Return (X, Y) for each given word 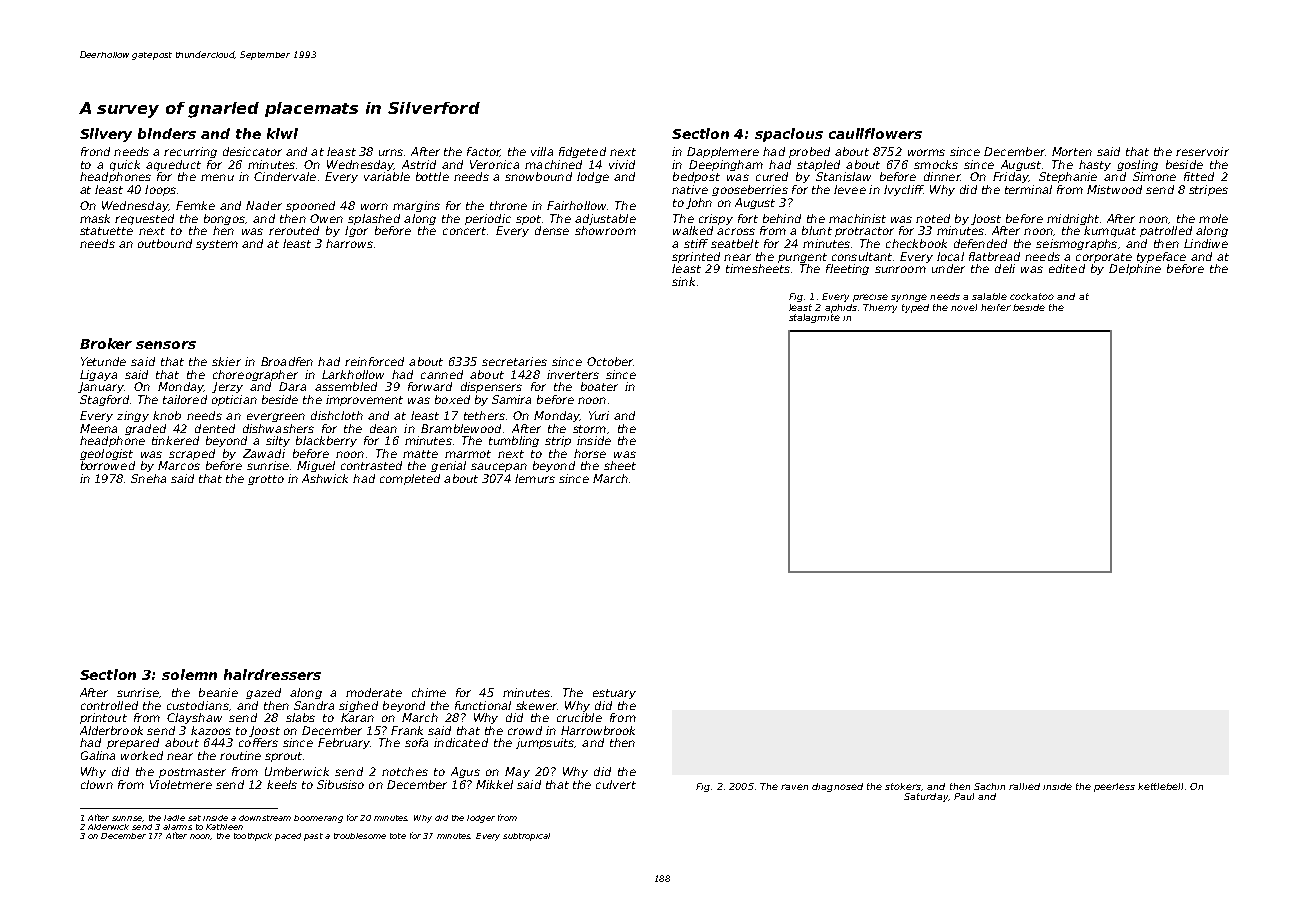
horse (590, 453)
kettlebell (1160, 786)
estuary (614, 694)
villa (542, 151)
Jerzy (227, 387)
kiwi (282, 133)
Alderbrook (111, 730)
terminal (1028, 189)
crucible (579, 717)
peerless (1114, 787)
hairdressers (272, 674)
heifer (996, 307)
